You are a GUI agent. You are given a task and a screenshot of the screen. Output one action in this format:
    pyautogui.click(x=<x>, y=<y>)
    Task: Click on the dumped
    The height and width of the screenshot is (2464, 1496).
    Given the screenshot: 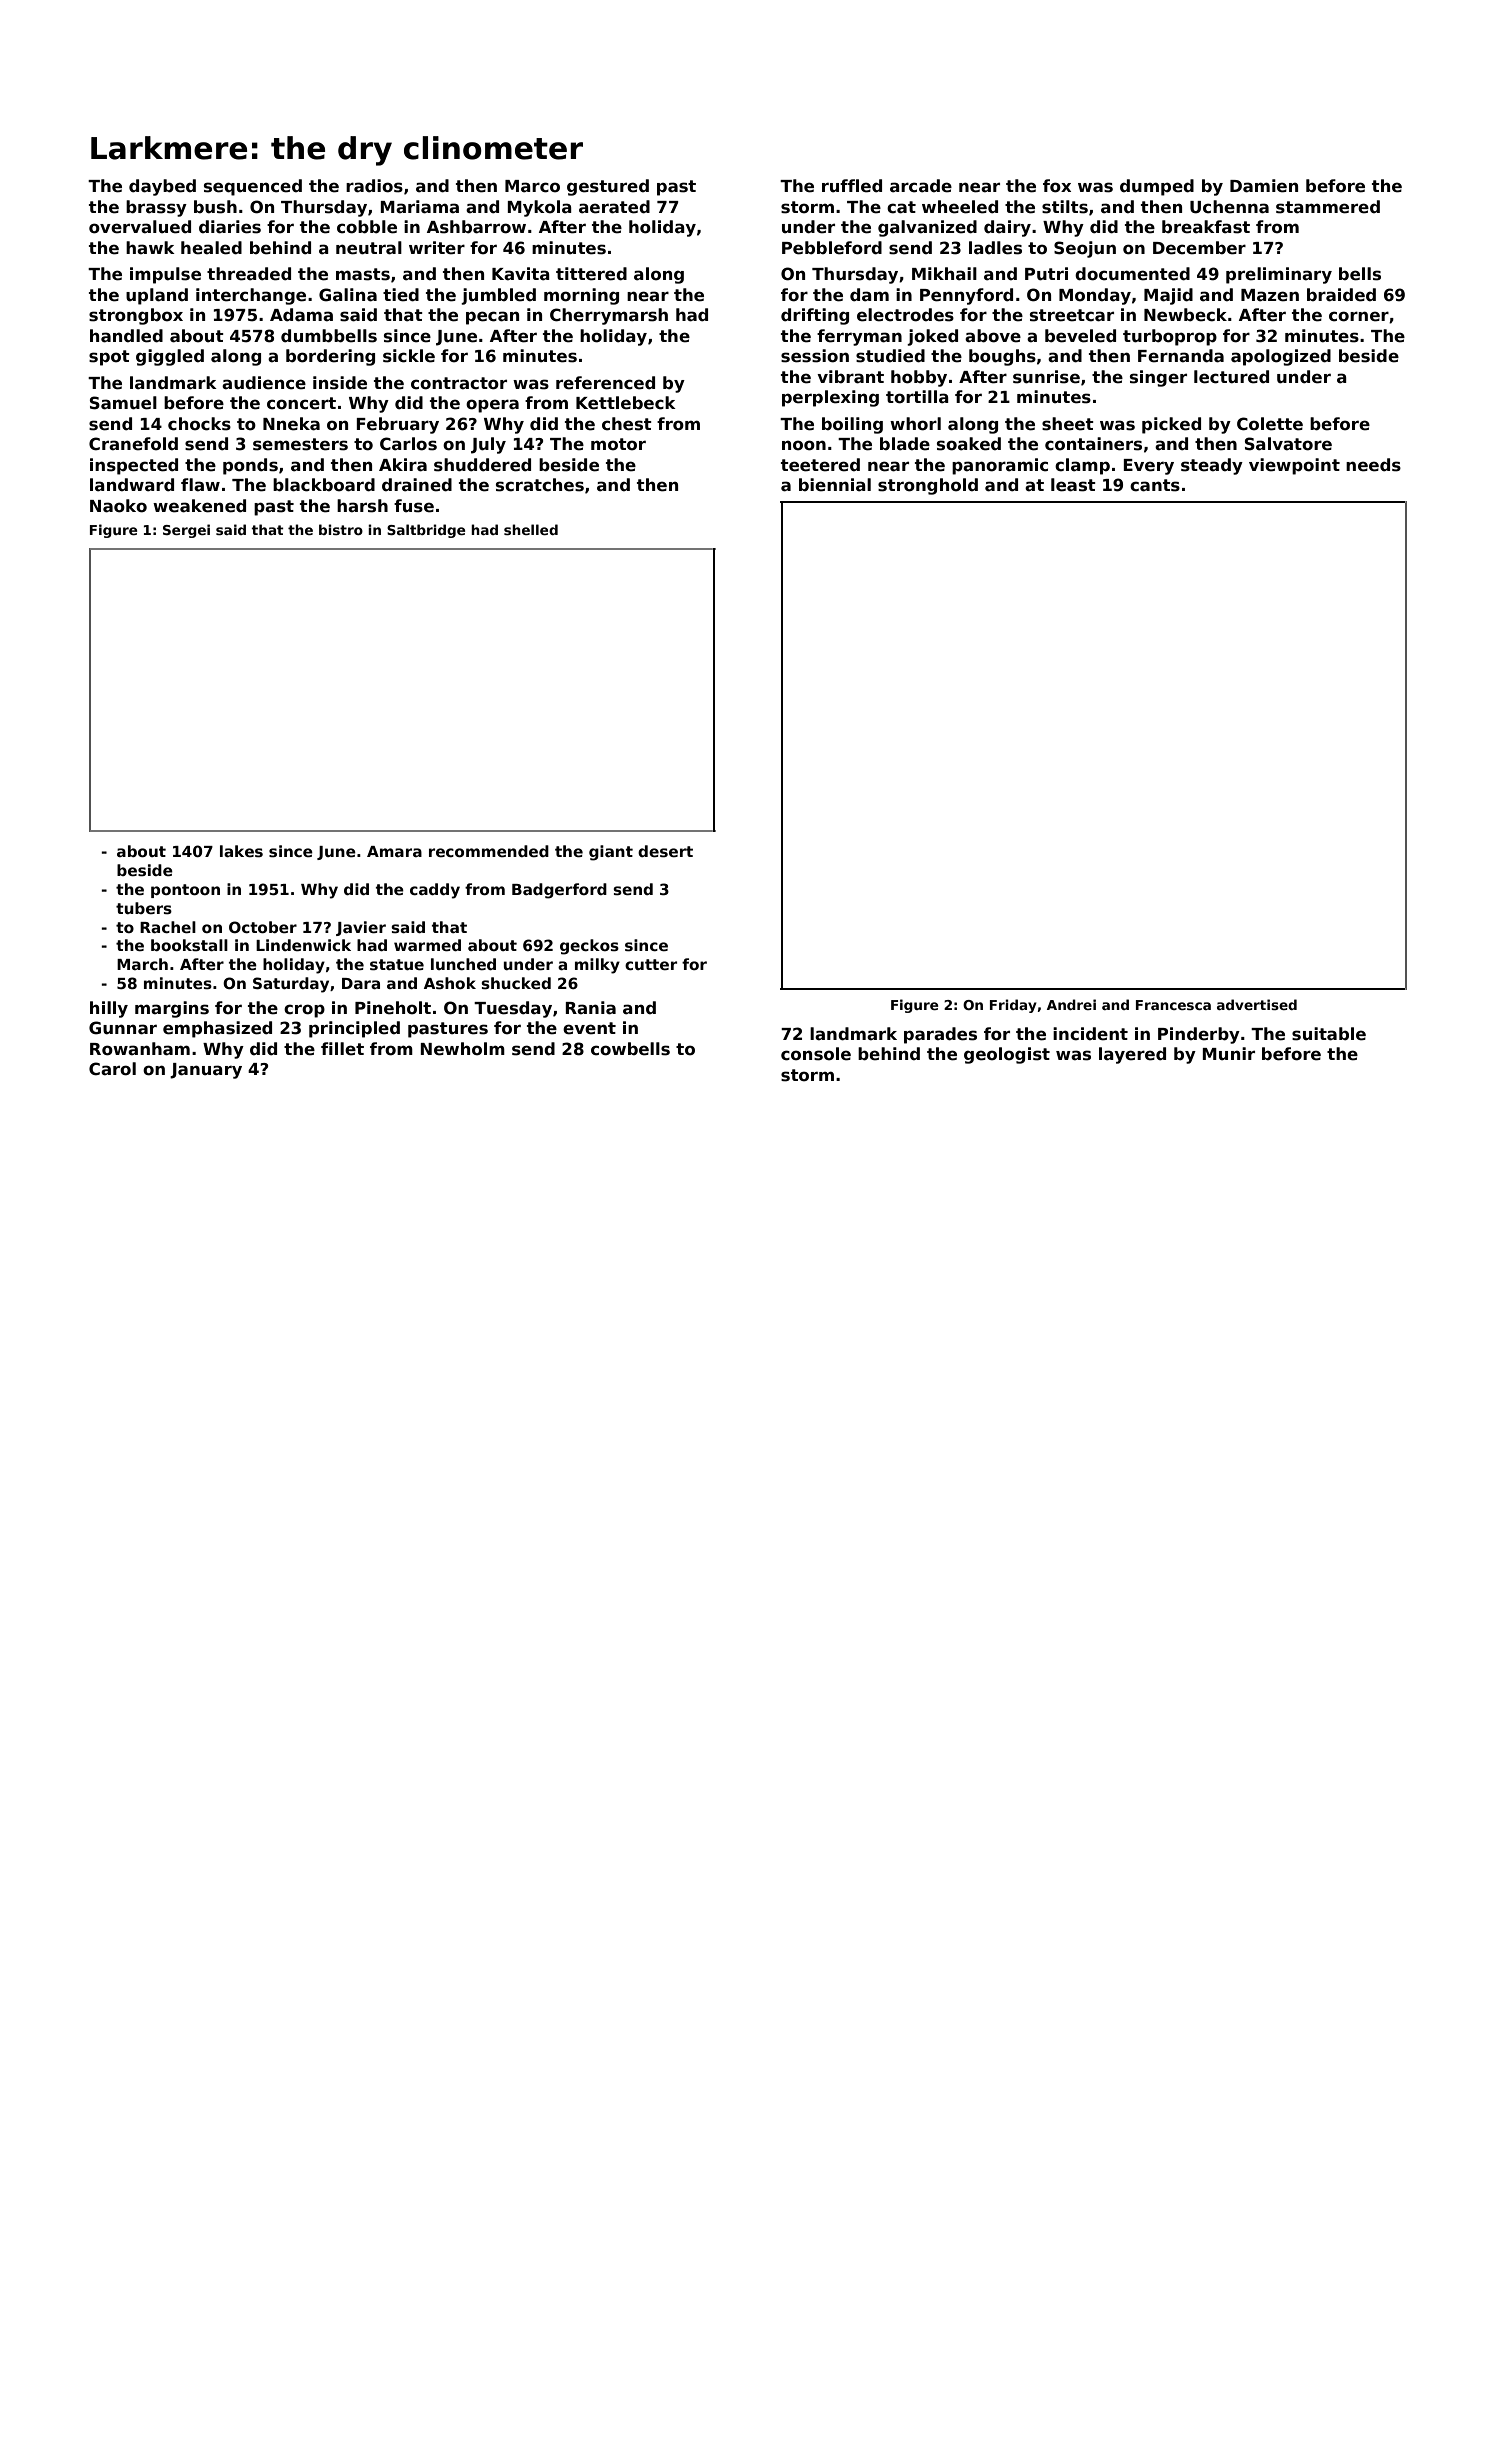 What is the action you would take?
    pyautogui.click(x=1157, y=187)
